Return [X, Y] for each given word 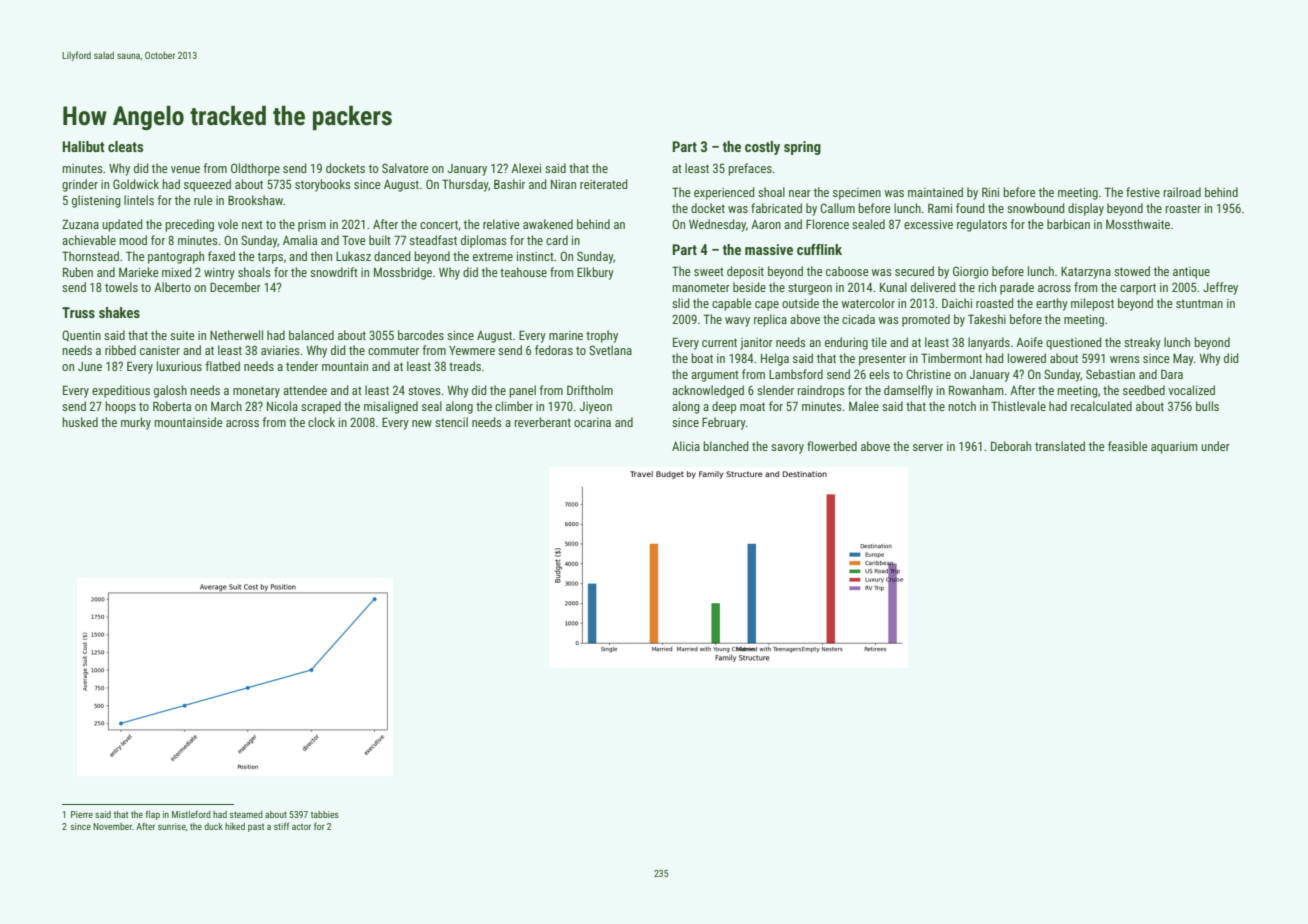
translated [1060, 446]
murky [136, 423]
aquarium [1174, 448]
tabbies [325, 814]
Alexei [526, 168]
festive [1143, 192]
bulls [1207, 406]
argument [715, 376]
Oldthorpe [255, 169]
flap [153, 815]
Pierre [82, 814]
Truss [78, 312]
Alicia [686, 446]
